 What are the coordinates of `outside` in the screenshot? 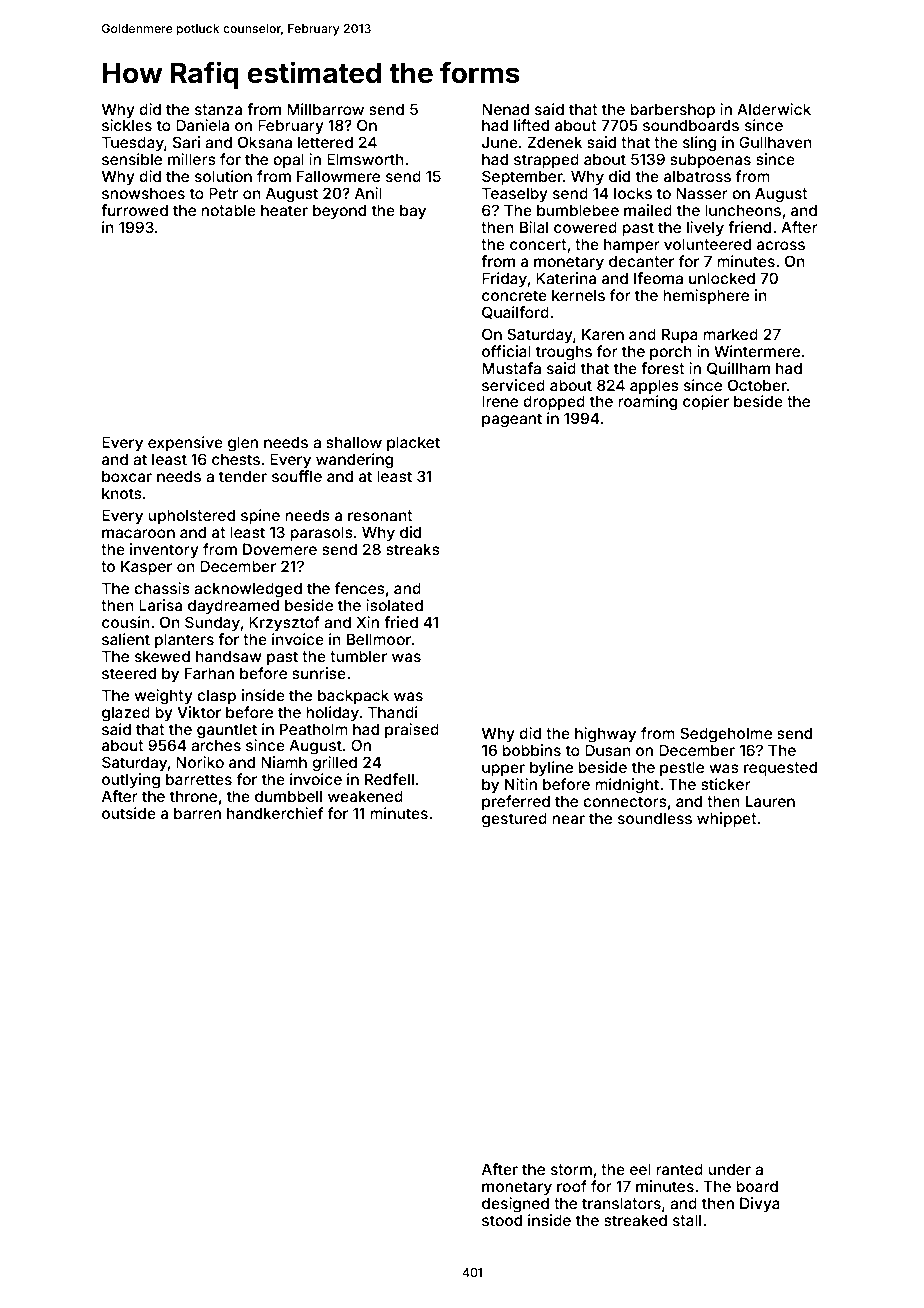 It's located at (129, 813).
